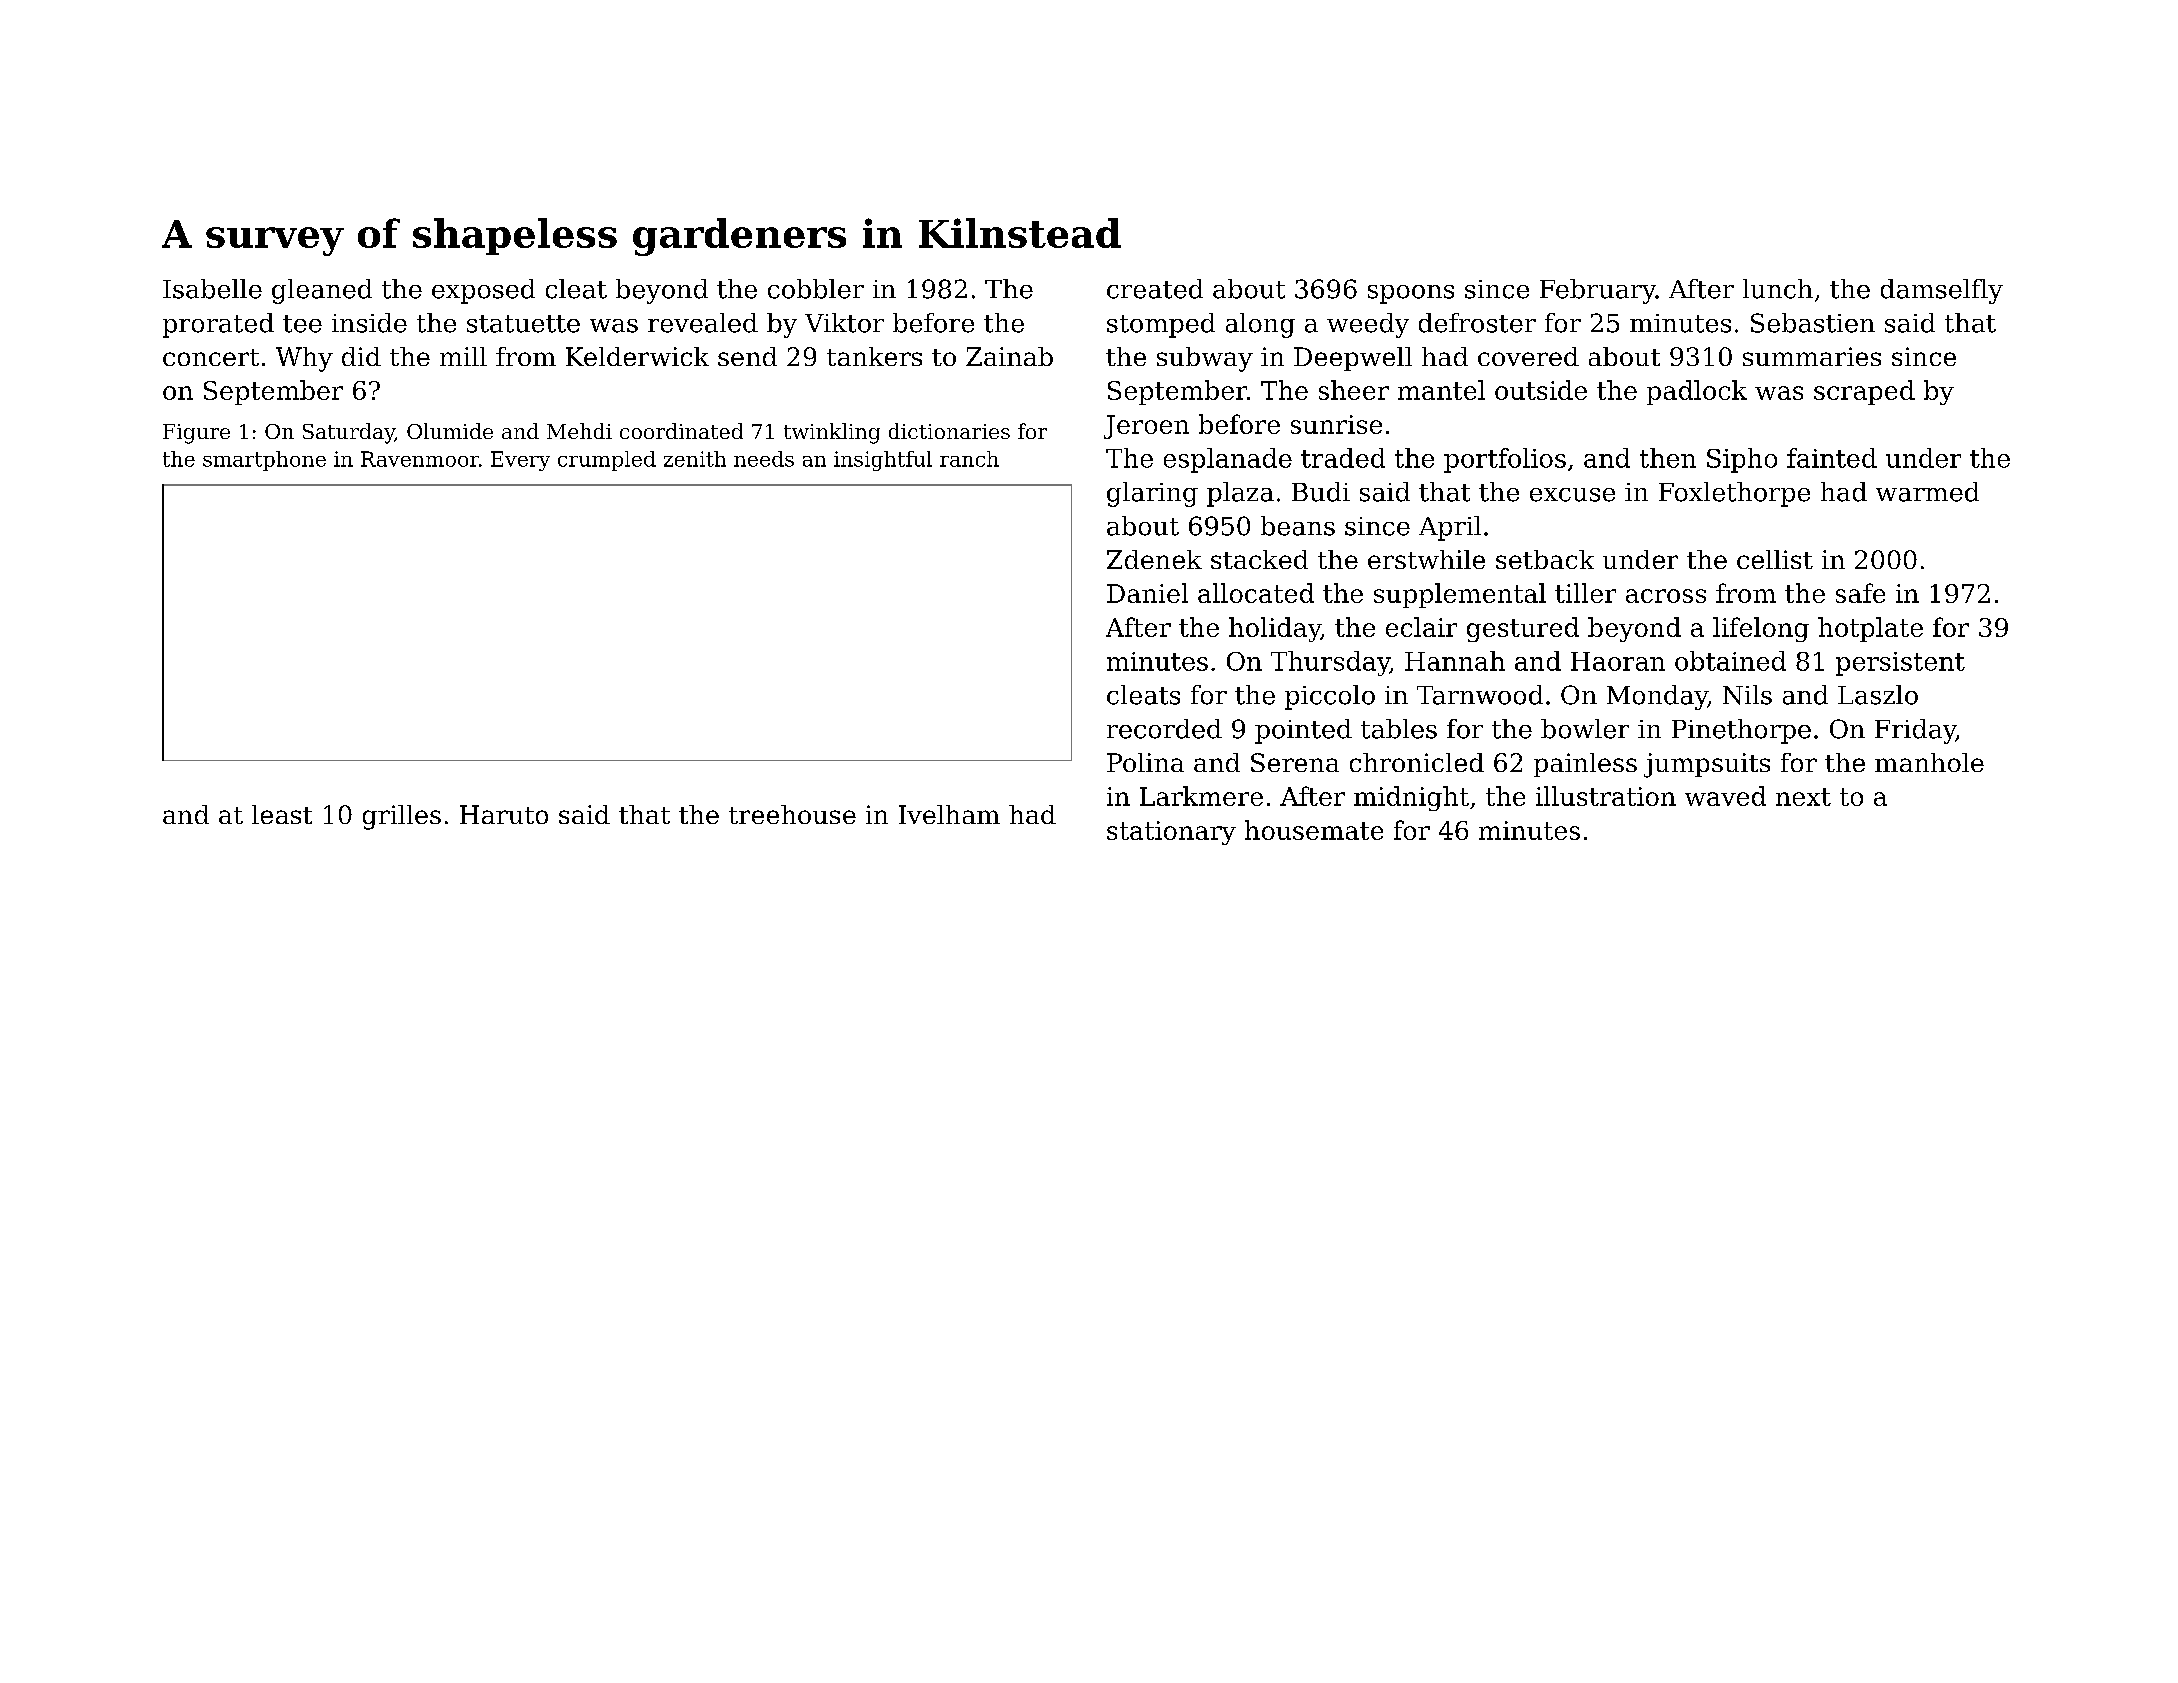  I want to click on excuse, so click(1572, 495).
